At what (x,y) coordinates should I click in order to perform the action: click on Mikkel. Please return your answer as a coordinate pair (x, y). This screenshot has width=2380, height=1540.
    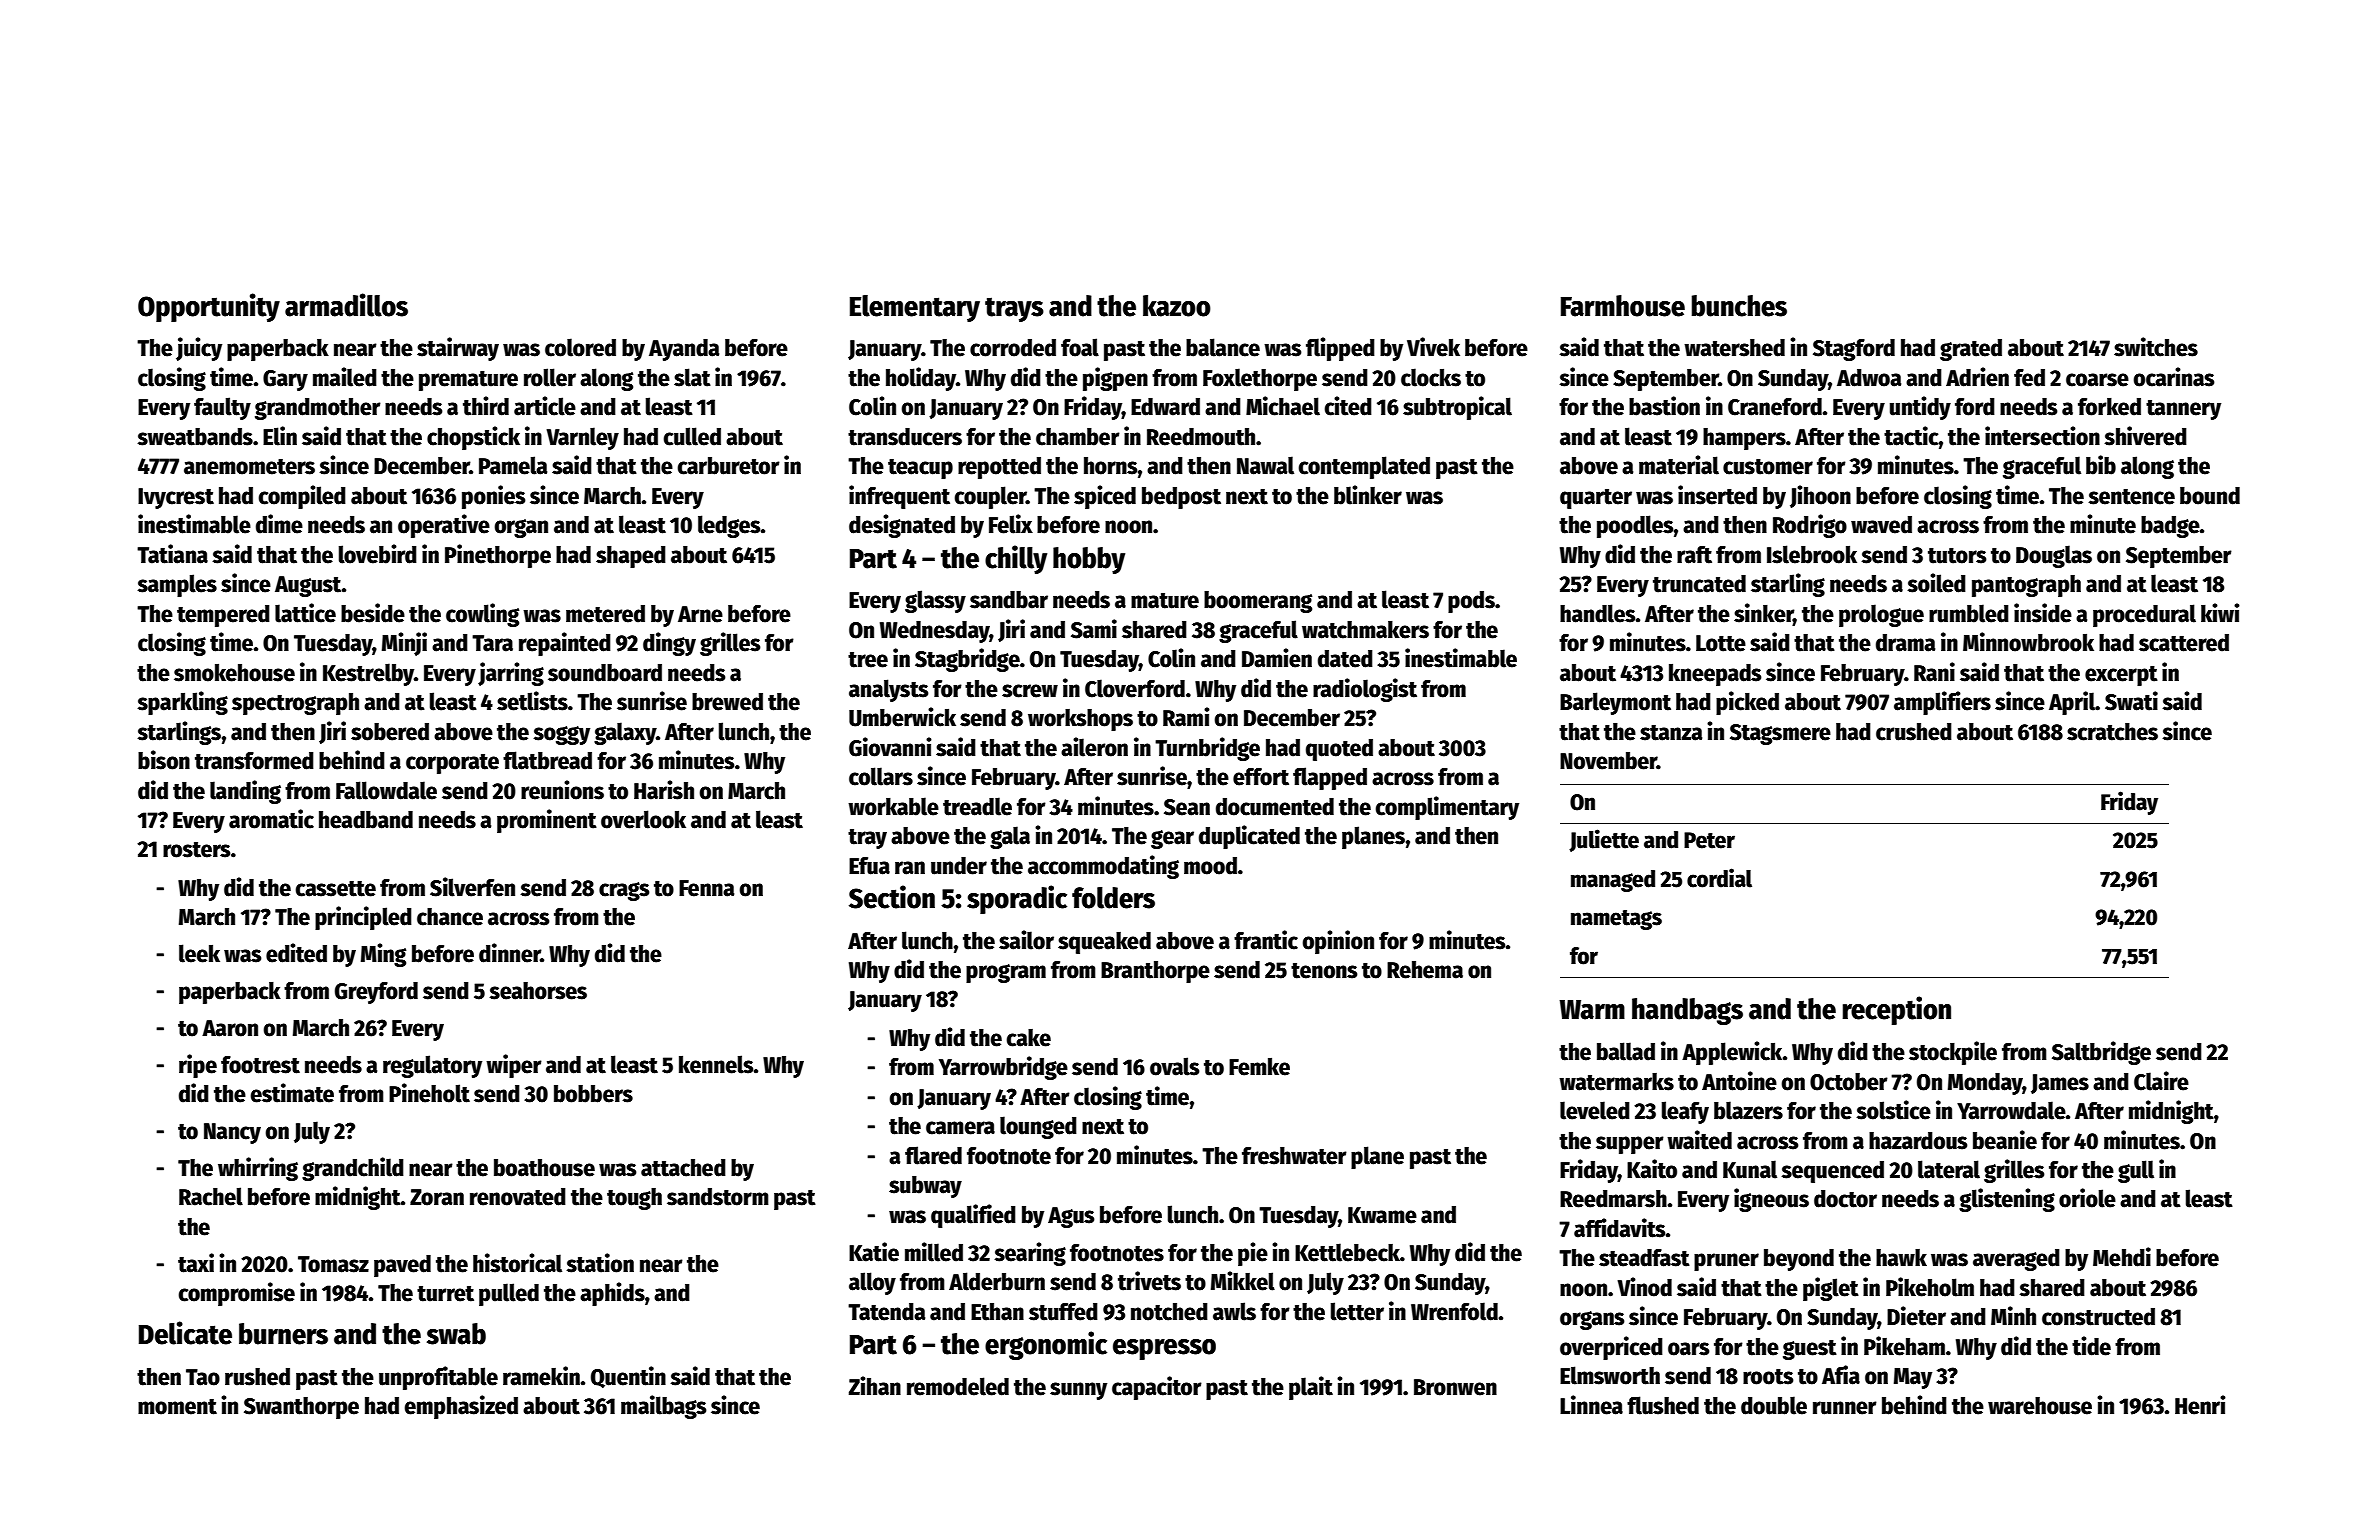
    Looking at the image, I should click on (1243, 1281).
